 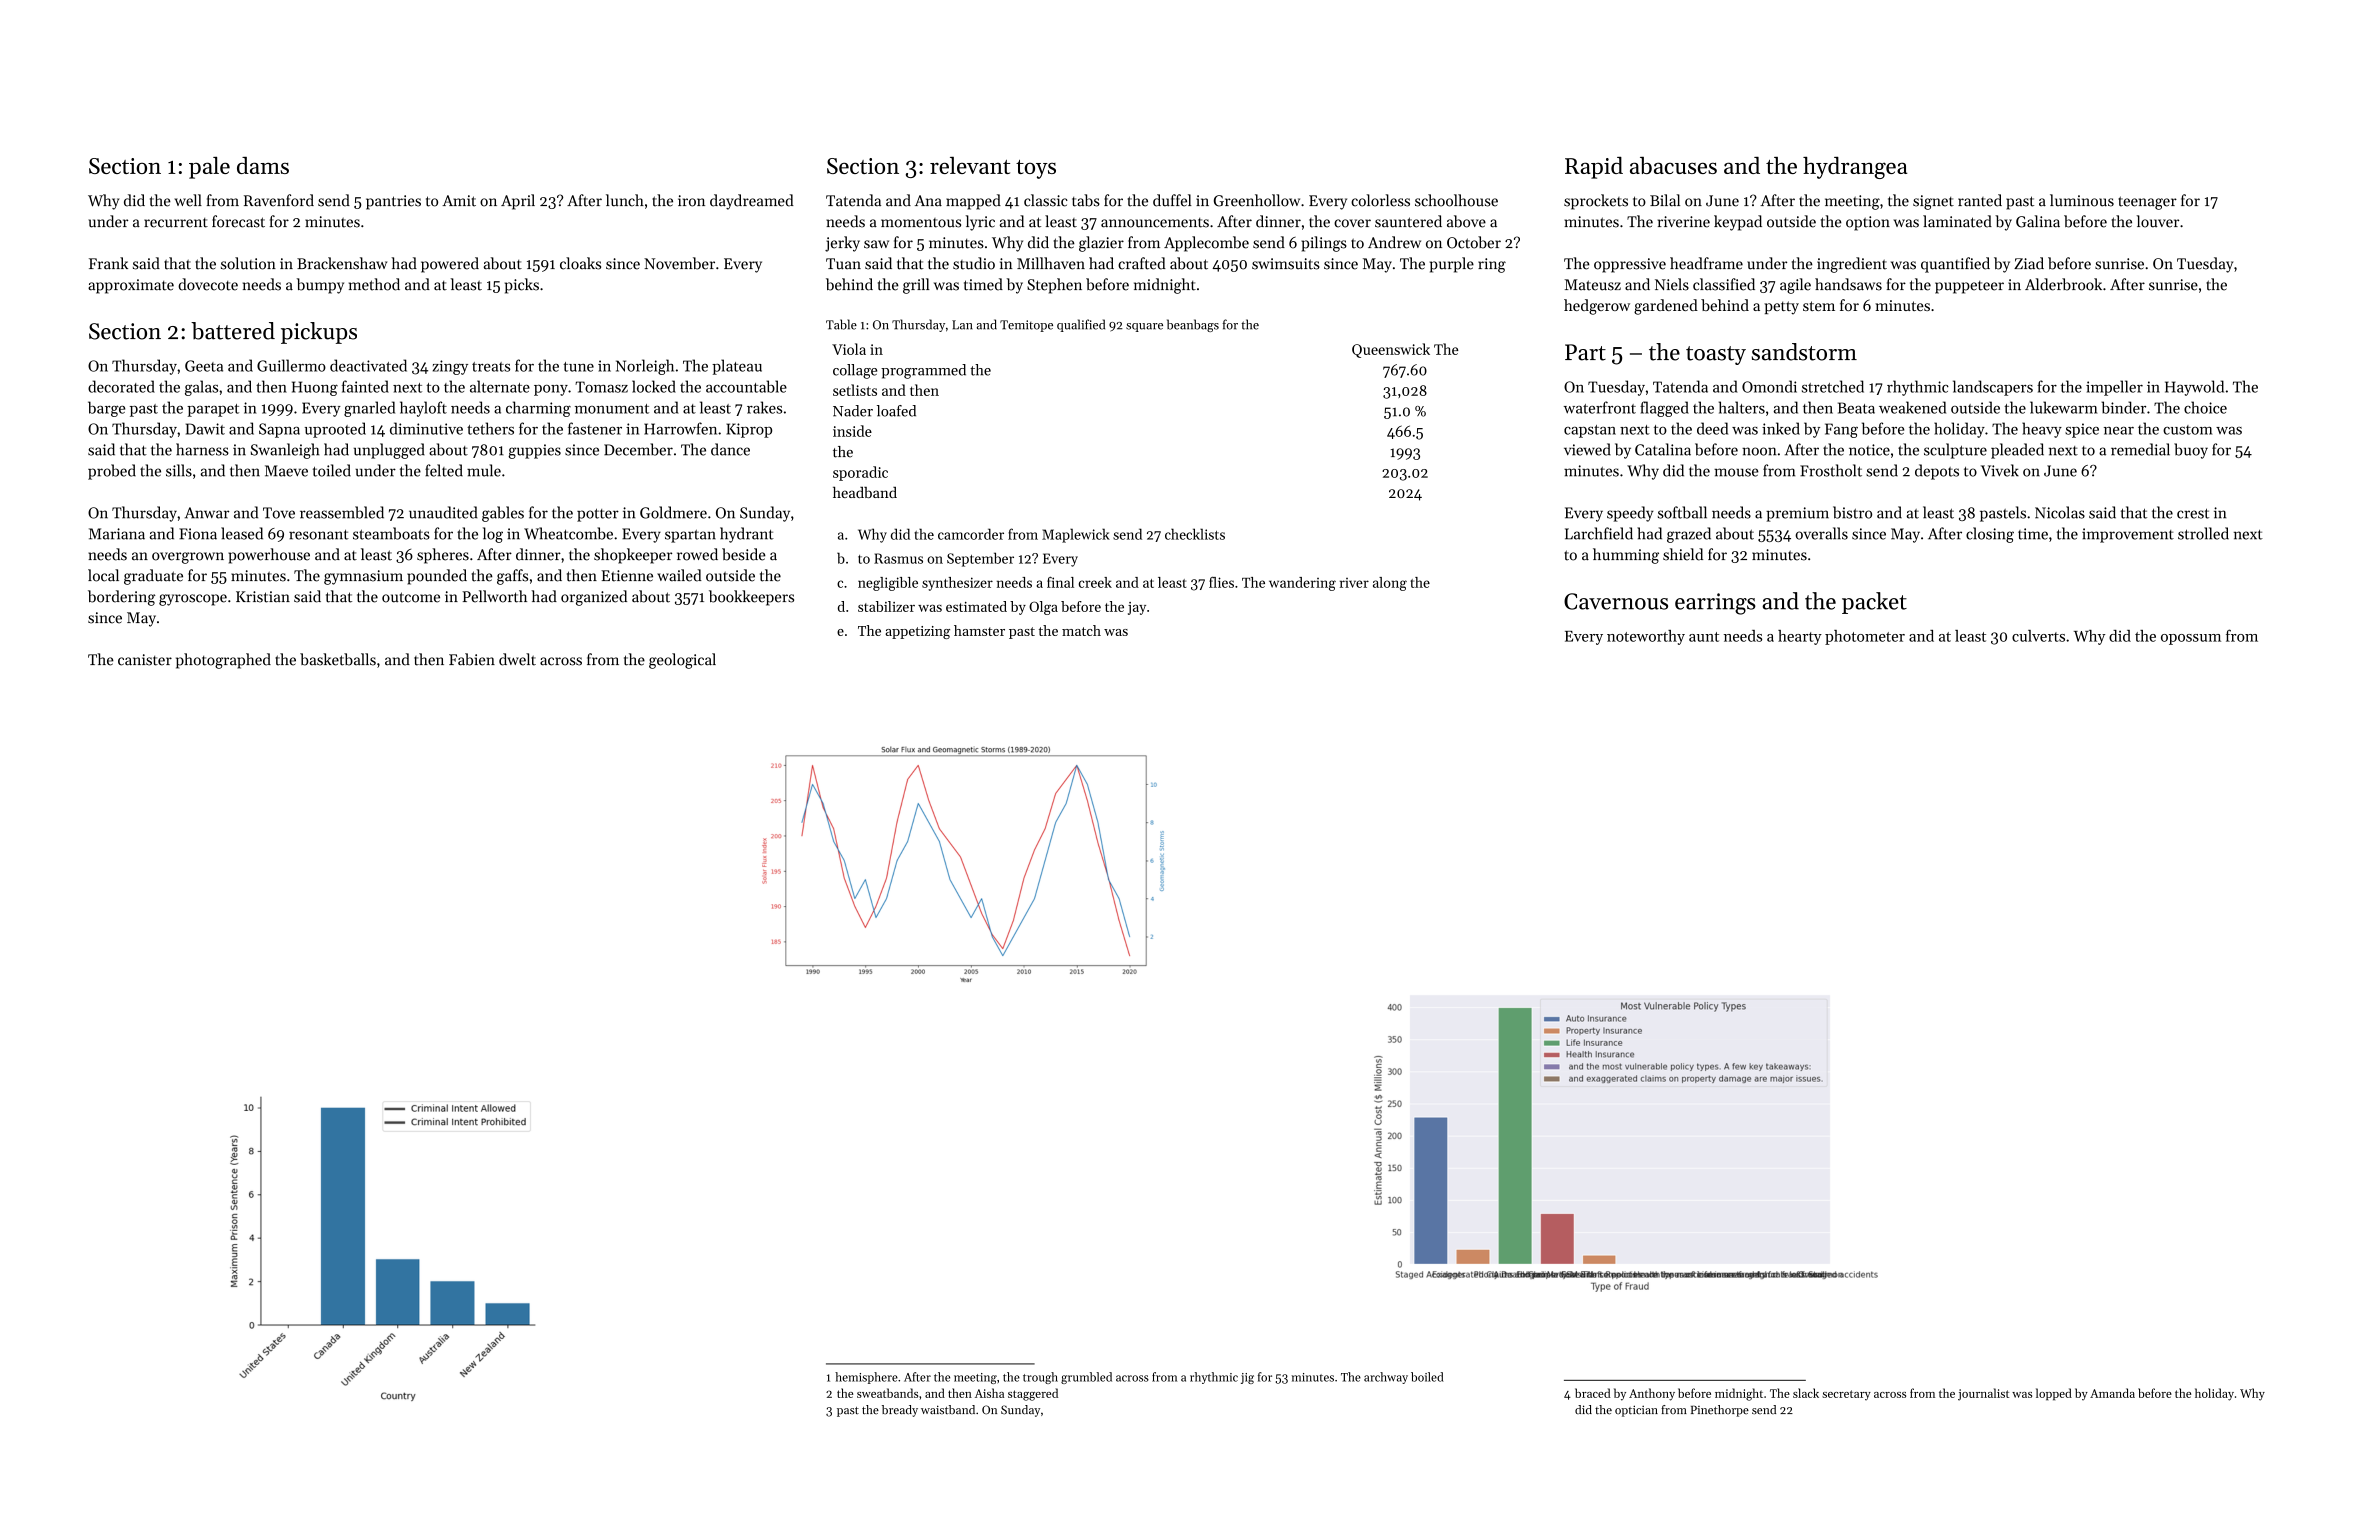 What do you see at coordinates (751, 598) in the screenshot?
I see `bookkeepers` at bounding box center [751, 598].
